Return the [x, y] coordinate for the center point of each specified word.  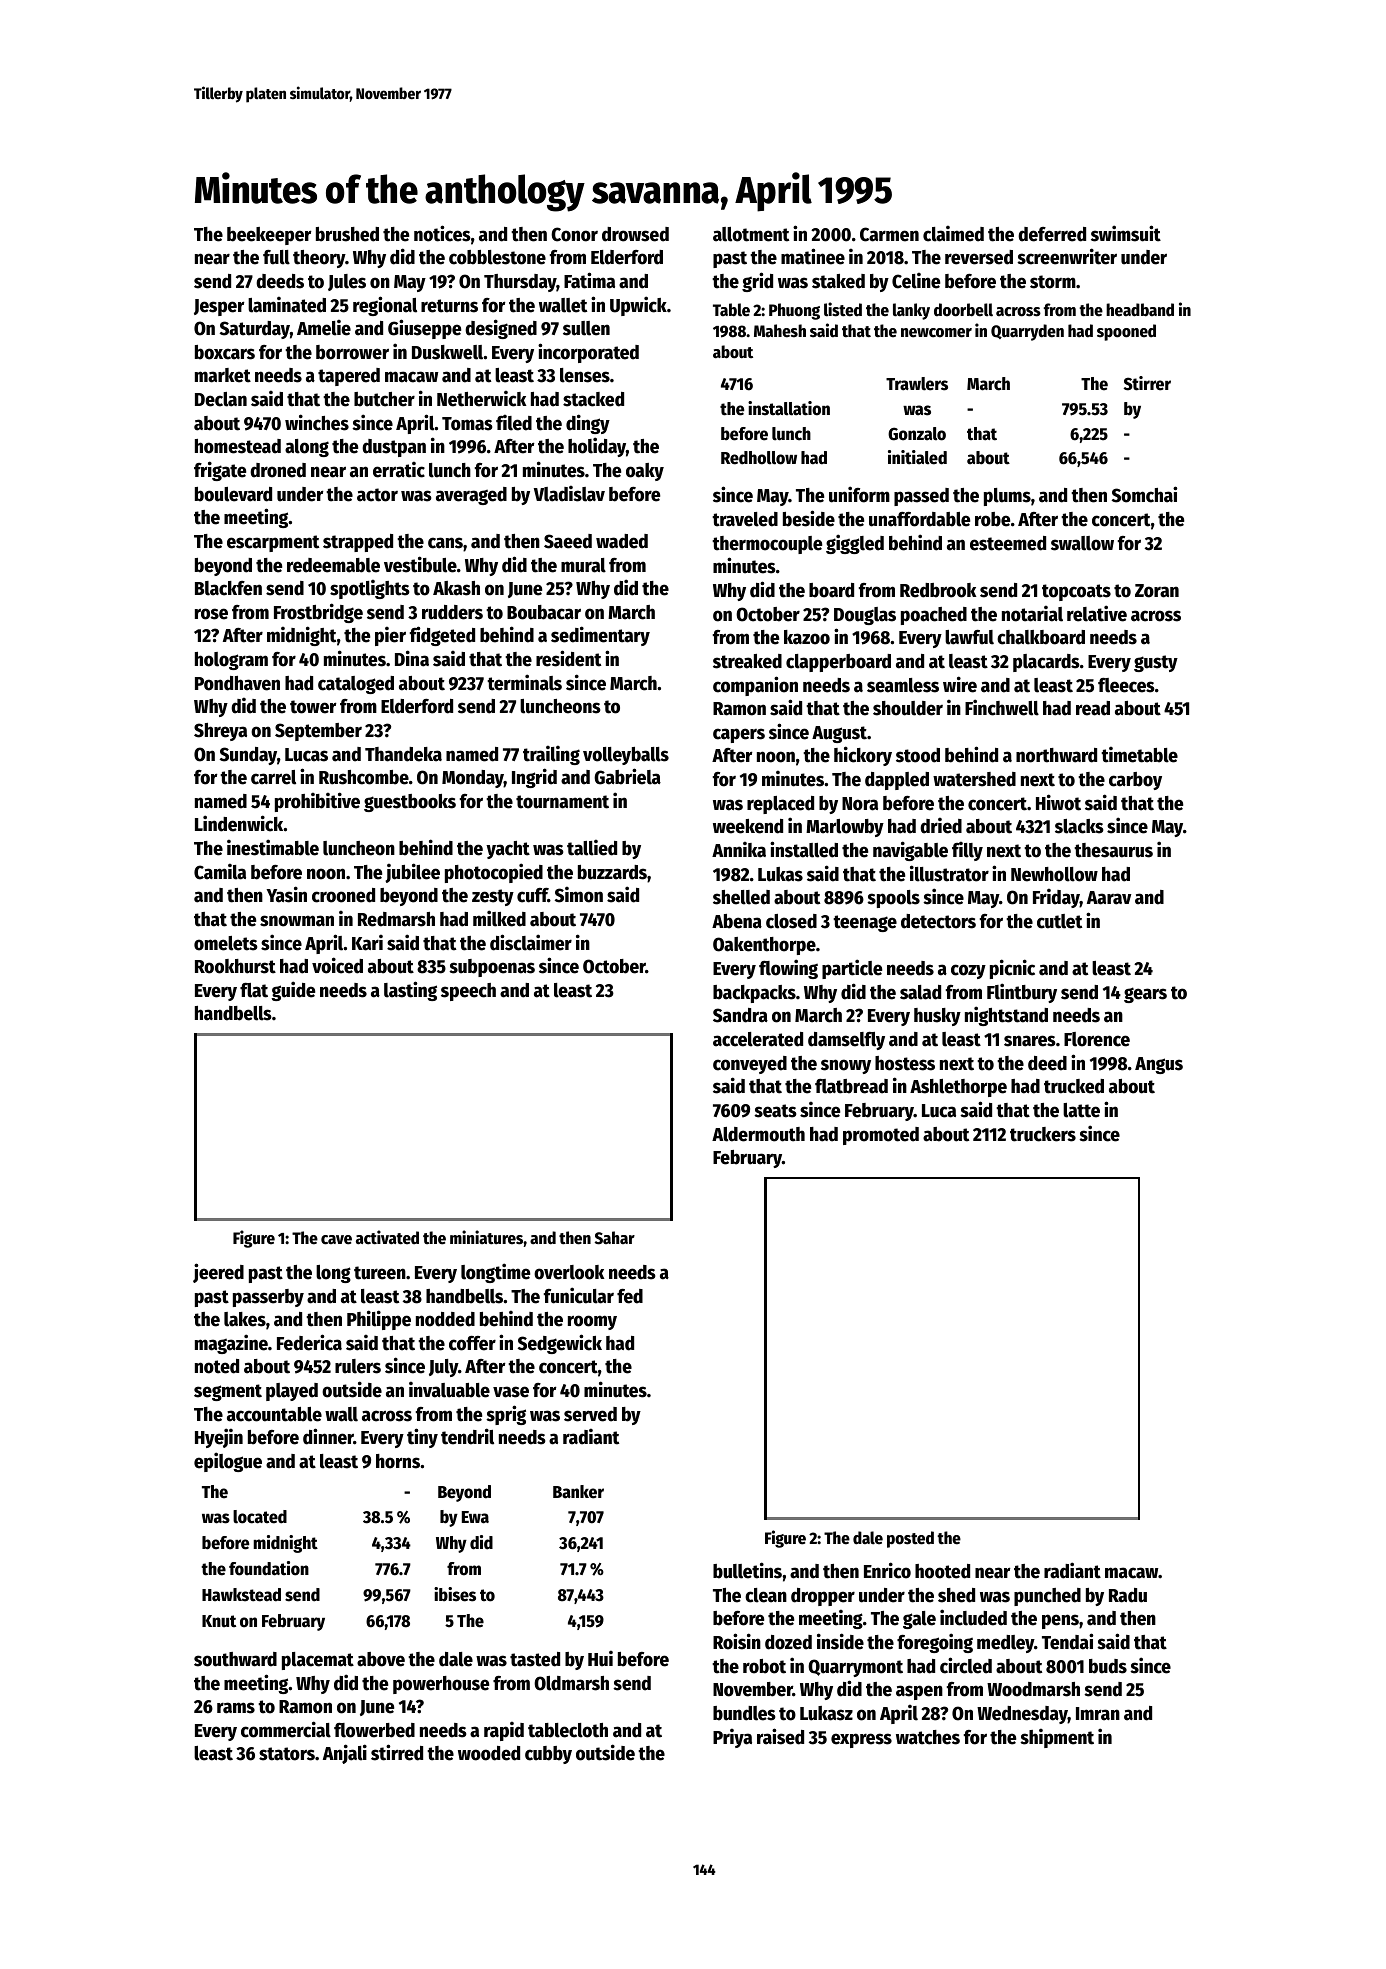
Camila [220, 871]
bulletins [747, 1570]
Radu [1128, 1595]
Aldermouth [758, 1134]
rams [236, 1708]
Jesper [219, 307]
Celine [916, 280]
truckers [1043, 1134]
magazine [231, 1344]
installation [789, 408]
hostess [905, 1063]
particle [852, 969]
